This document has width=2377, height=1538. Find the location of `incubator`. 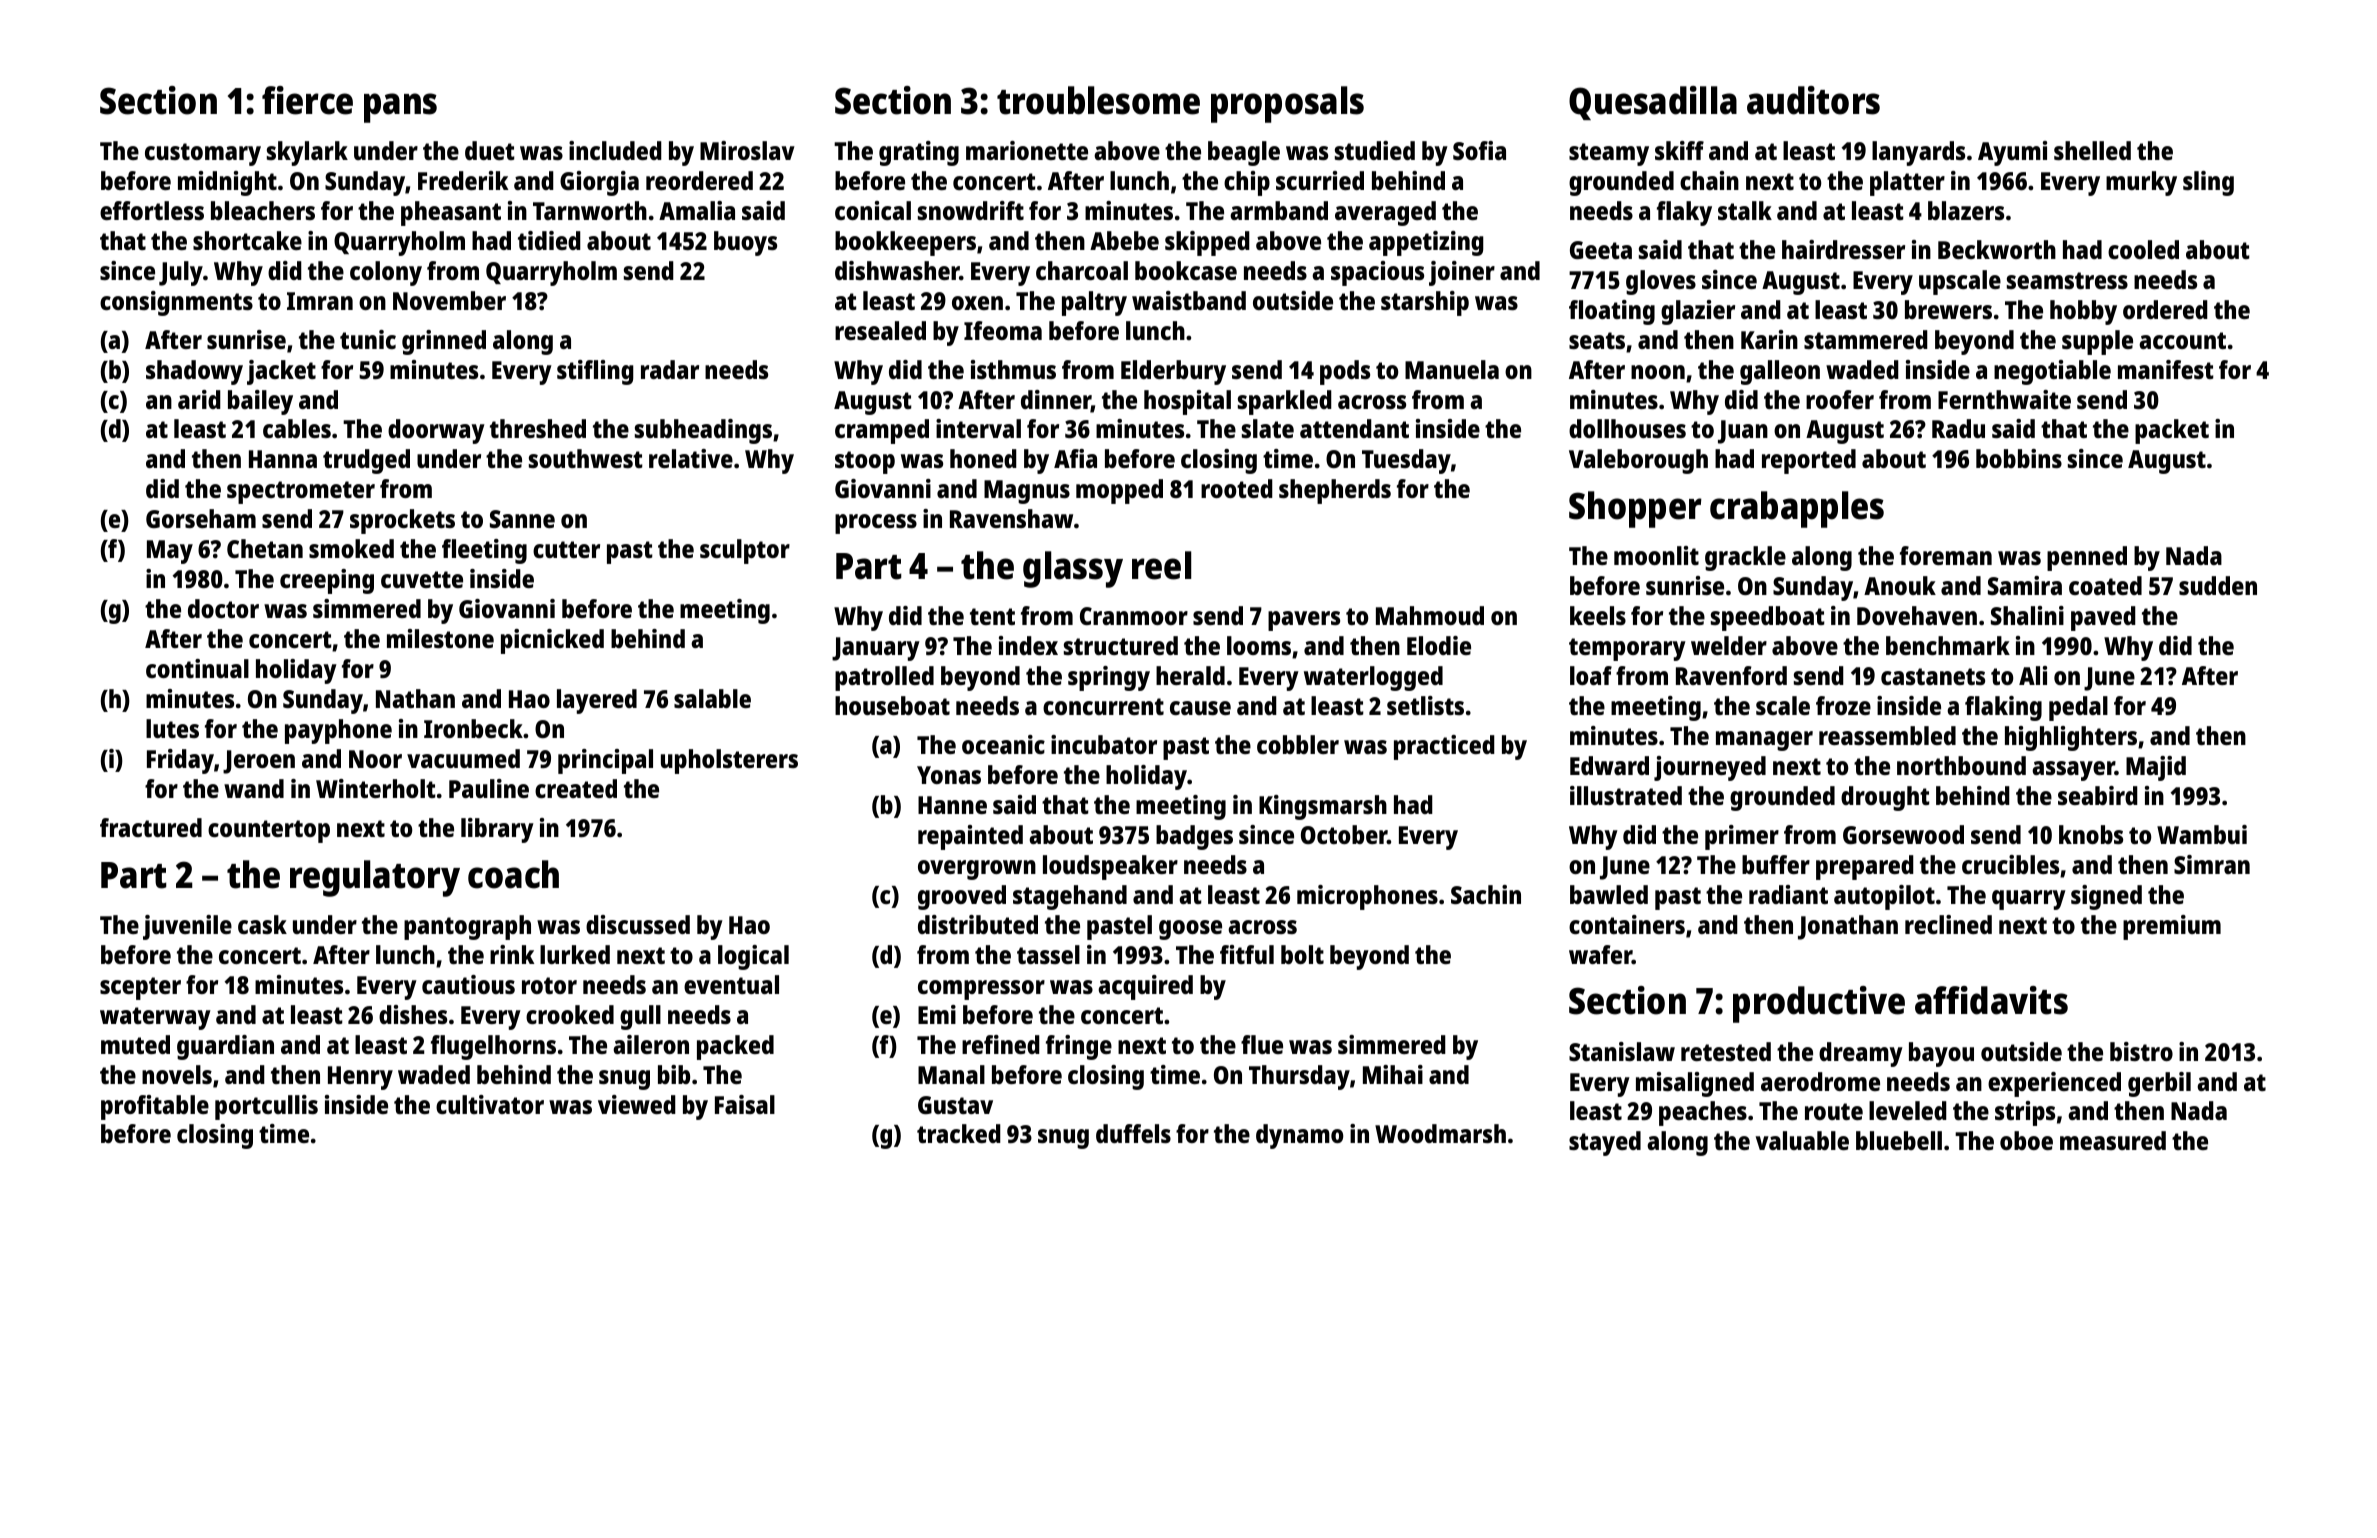

incubator is located at coordinates (1104, 744).
